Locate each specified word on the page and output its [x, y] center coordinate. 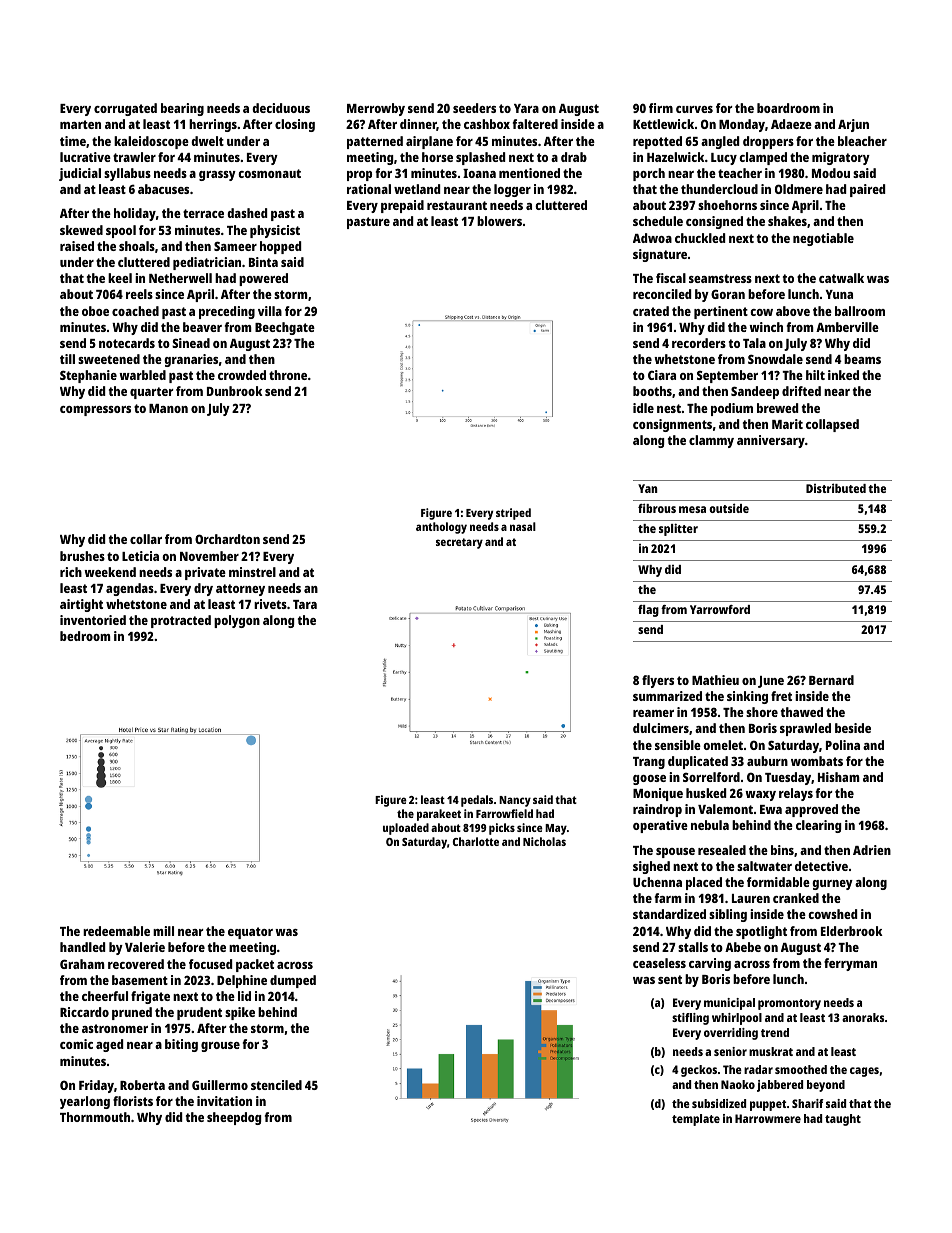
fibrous [657, 508]
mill [163, 931]
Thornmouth [95, 1117]
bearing [182, 109]
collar [146, 539]
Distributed [836, 488]
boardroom [788, 108]
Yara [526, 108]
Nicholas [544, 841]
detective [821, 866]
